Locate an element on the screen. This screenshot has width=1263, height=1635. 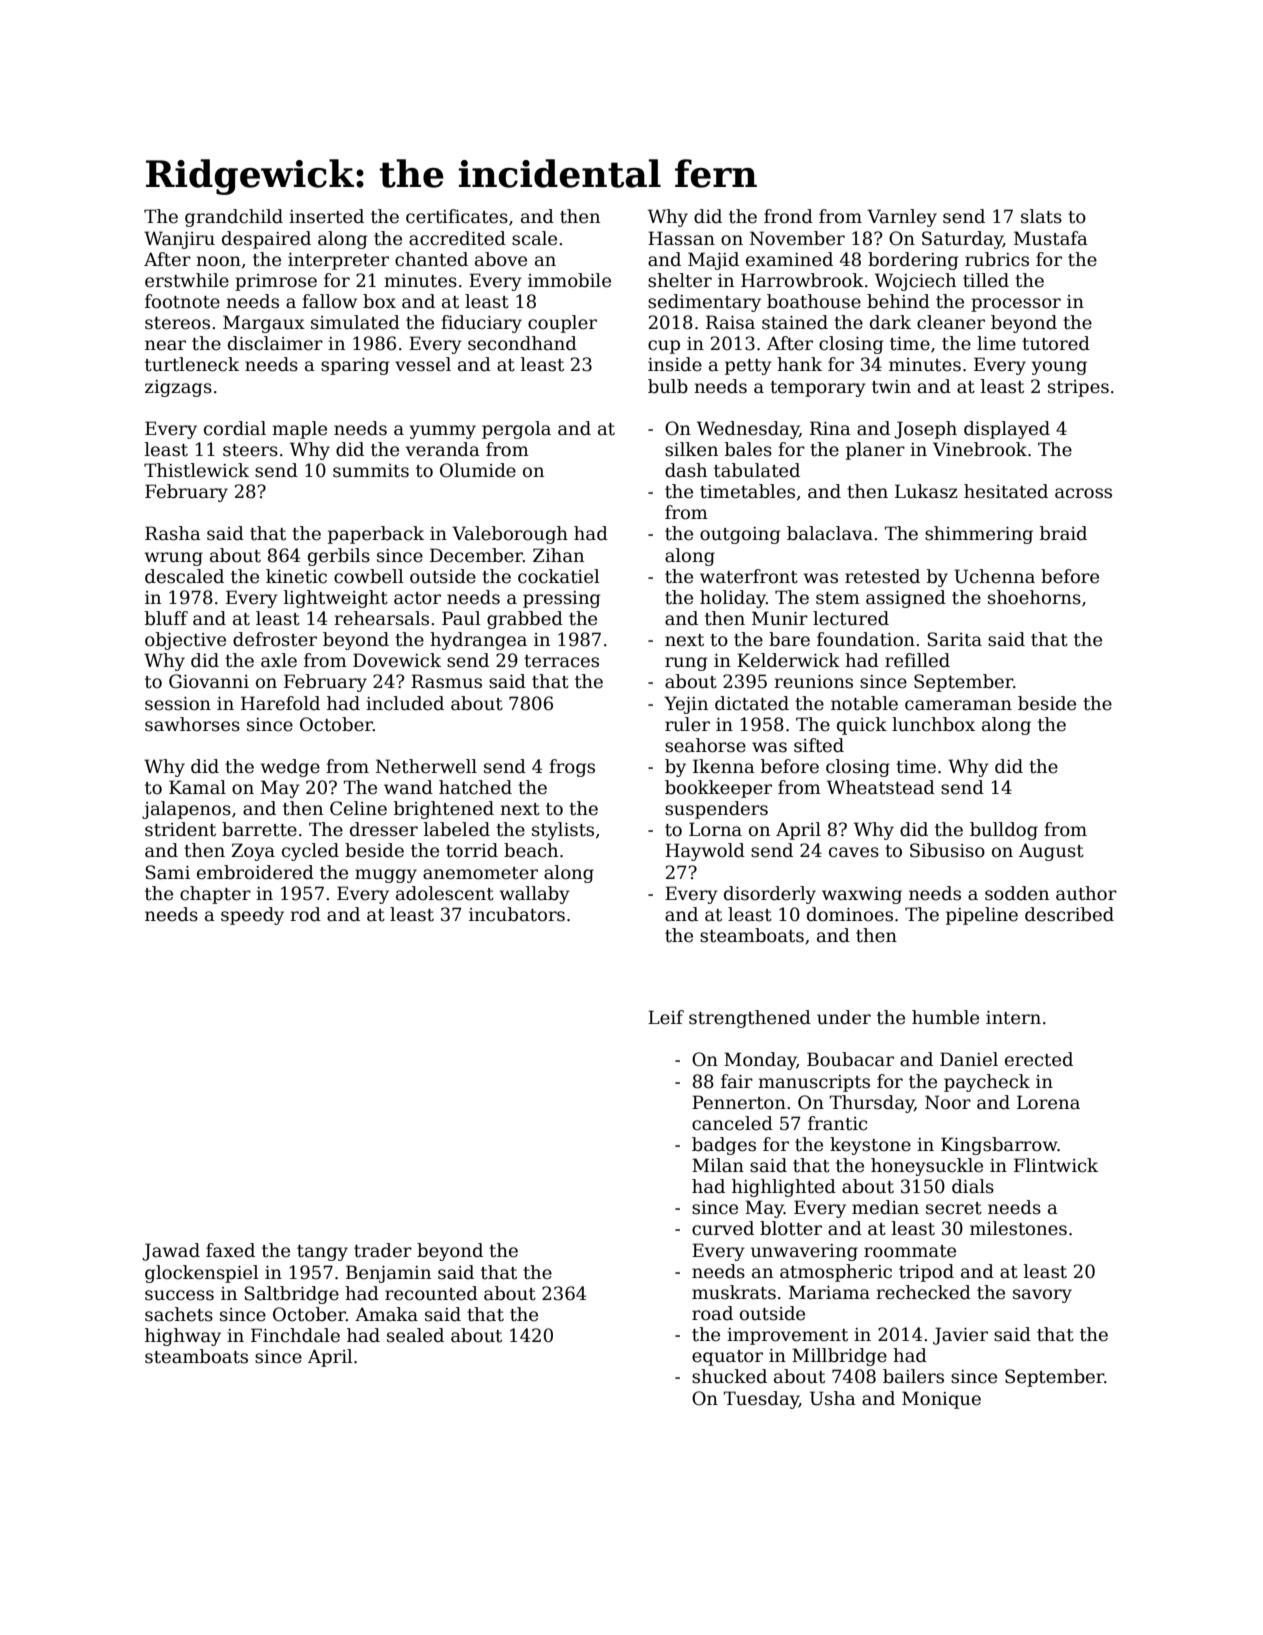
grandchild is located at coordinates (234, 218).
